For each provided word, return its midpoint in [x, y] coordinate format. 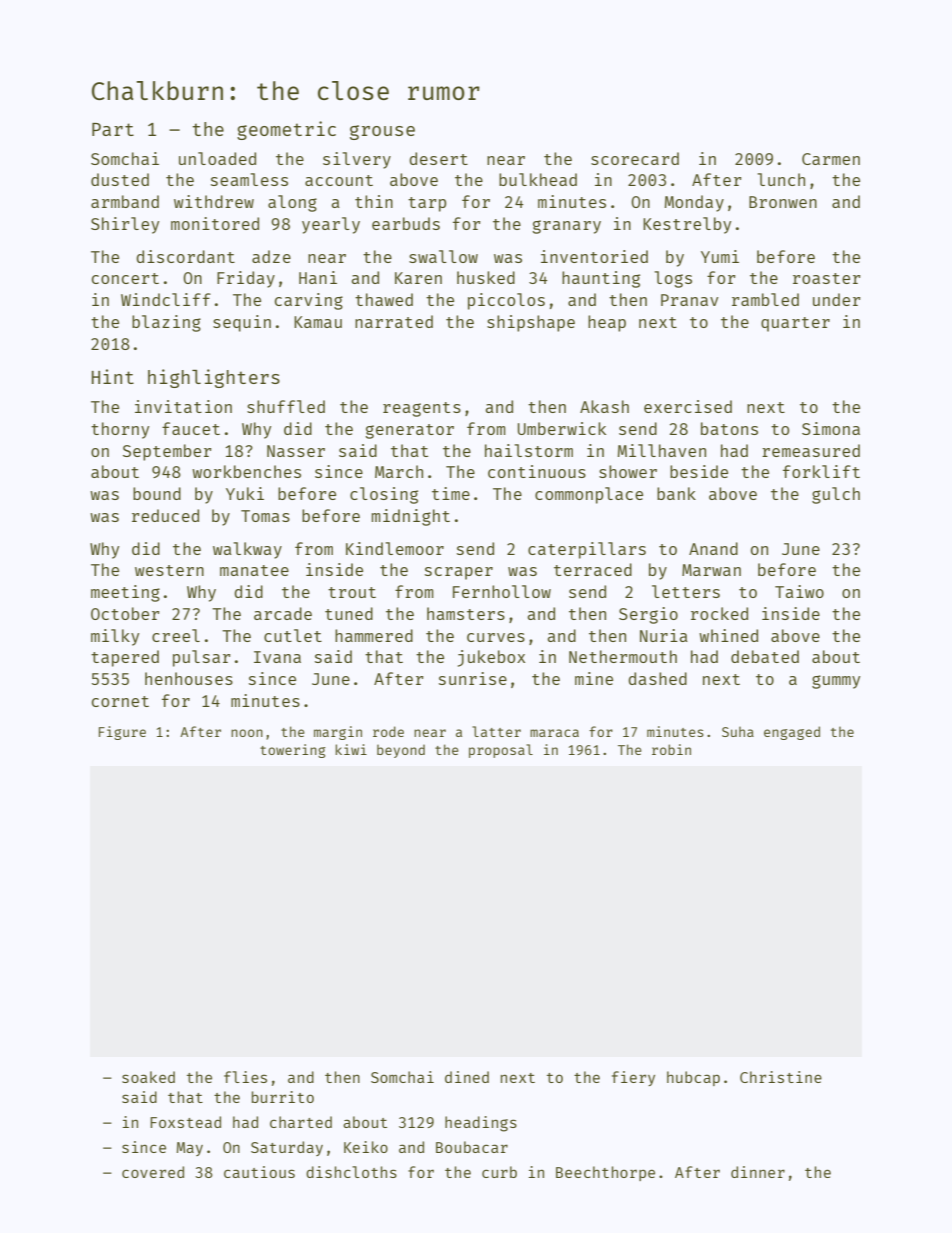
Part [113, 129]
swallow [443, 256]
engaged [792, 733]
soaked [148, 1077]
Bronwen [783, 202]
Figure [122, 733]
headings [481, 1124]
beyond [401, 751]
